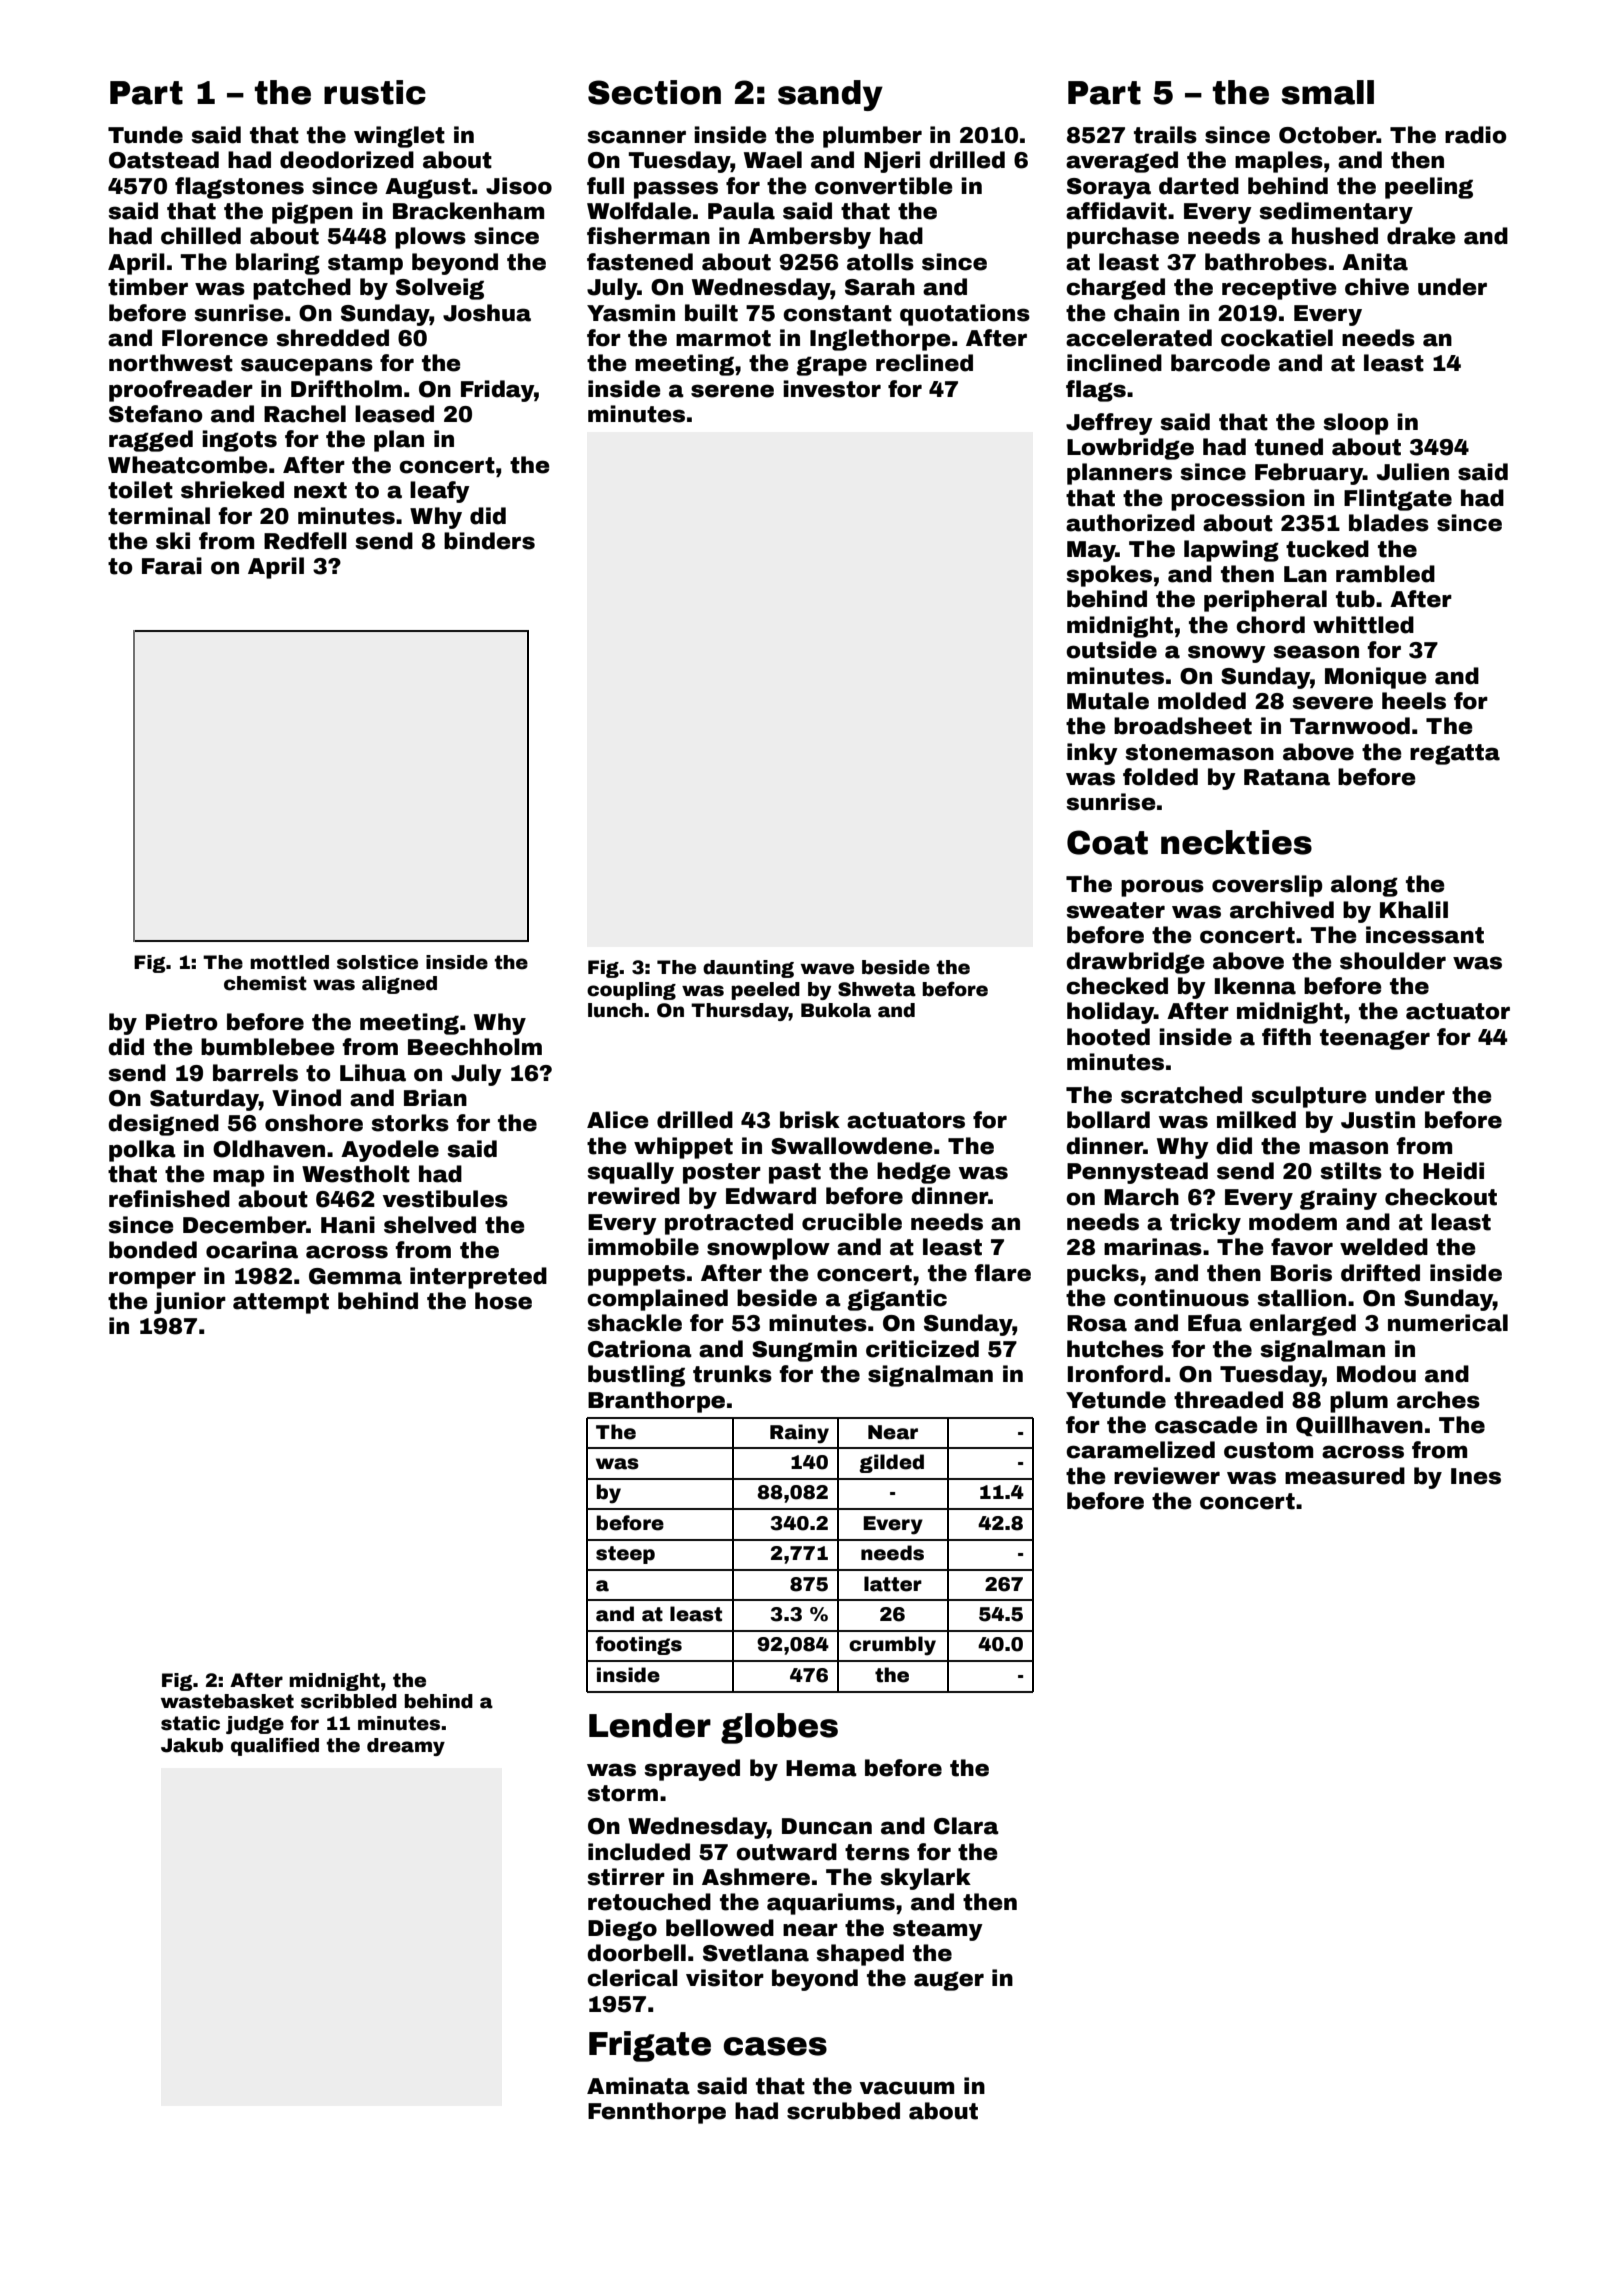 The image size is (1620, 2292). Describe the element at coordinates (748, 969) in the page. I see `daunting` at that location.
